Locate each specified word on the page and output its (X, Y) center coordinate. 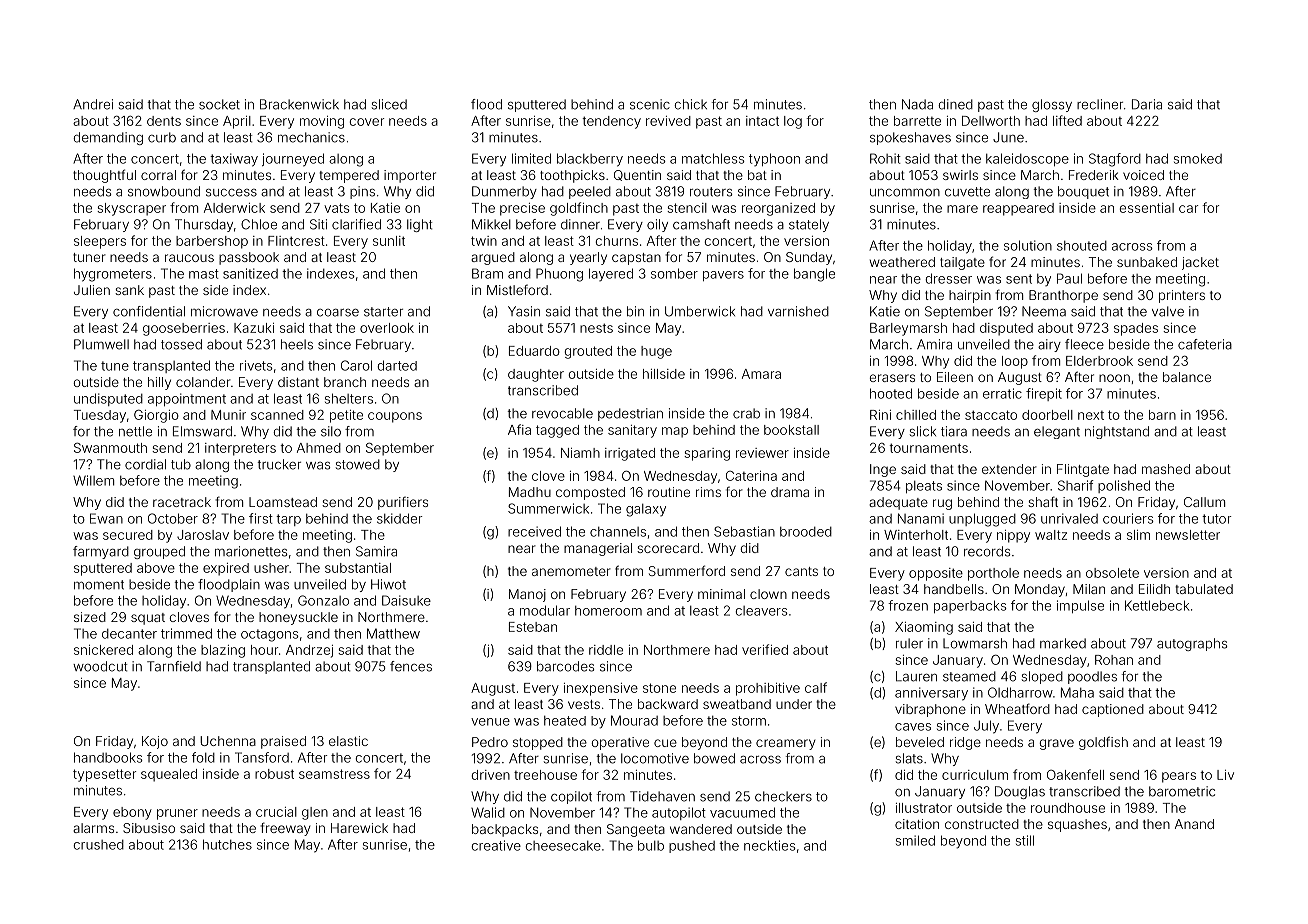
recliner (1100, 104)
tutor (1217, 519)
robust (274, 774)
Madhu (530, 492)
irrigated (630, 454)
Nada (917, 104)
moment (99, 585)
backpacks (505, 830)
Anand (1194, 824)
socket (219, 104)
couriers (1128, 518)
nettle (135, 431)
